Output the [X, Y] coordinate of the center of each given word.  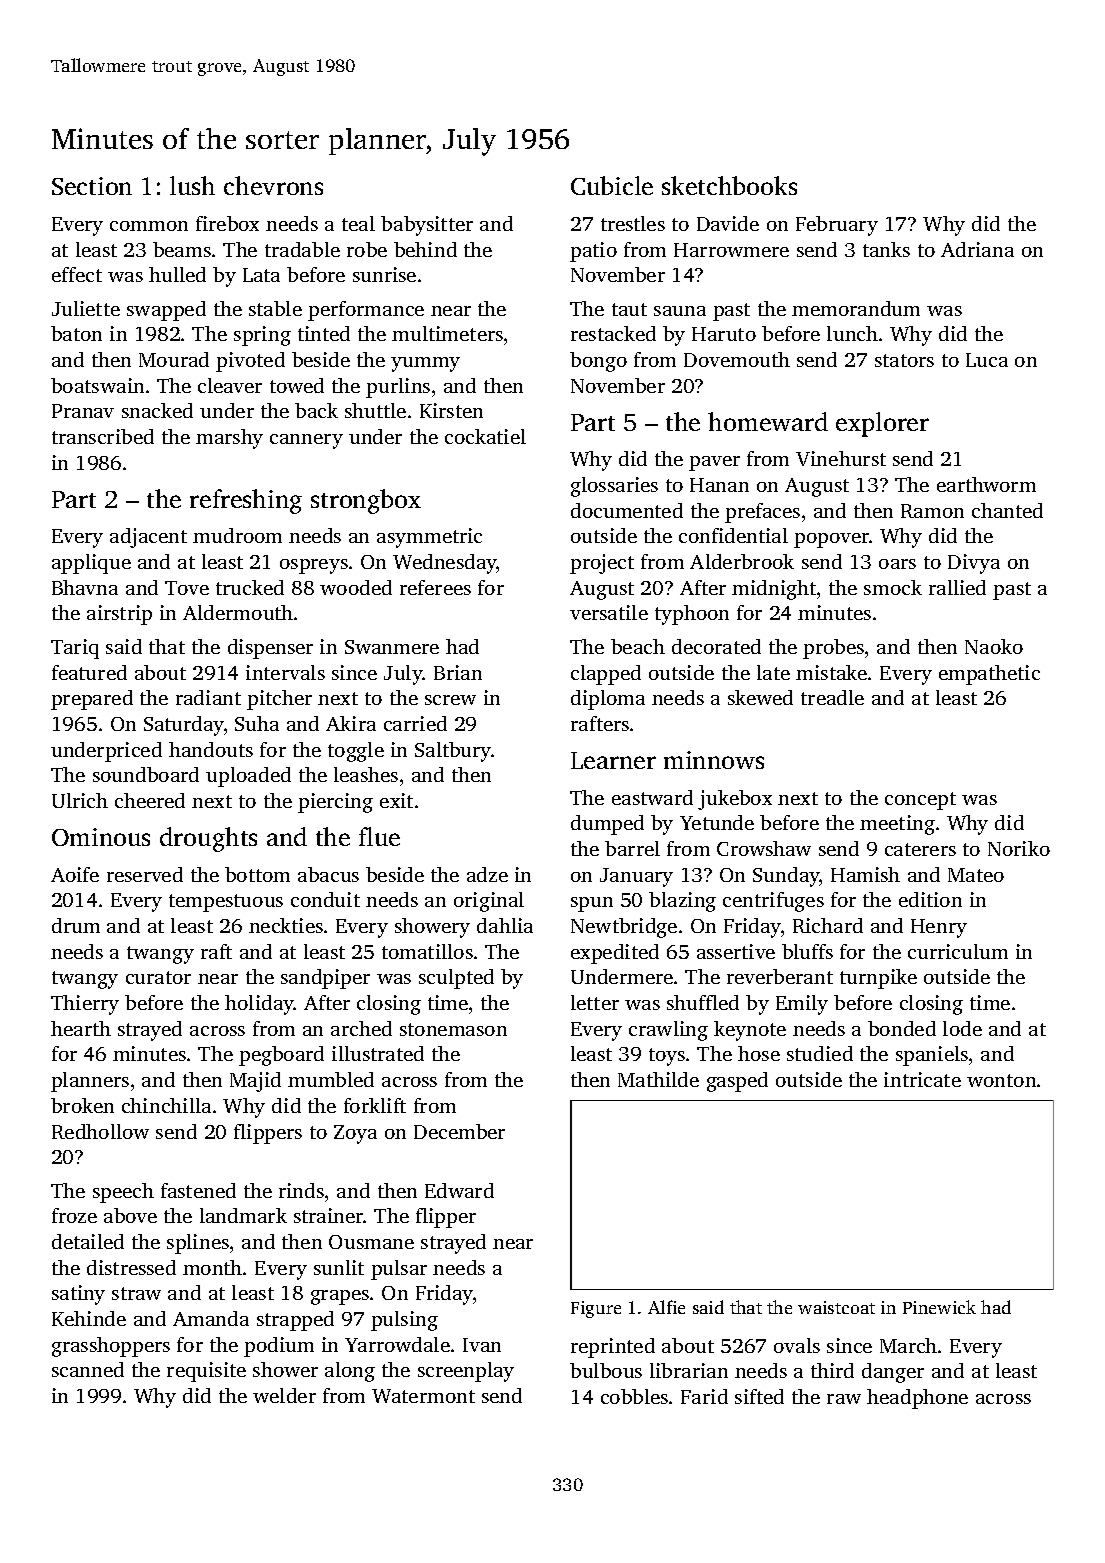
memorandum [856, 308]
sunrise [384, 274]
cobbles [634, 1396]
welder [284, 1395]
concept [920, 801]
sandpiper [325, 979]
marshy [229, 439]
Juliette [86, 308]
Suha [257, 723]
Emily [802, 1005]
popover [832, 540]
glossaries [614, 487]
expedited [615, 954]
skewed [760, 697]
